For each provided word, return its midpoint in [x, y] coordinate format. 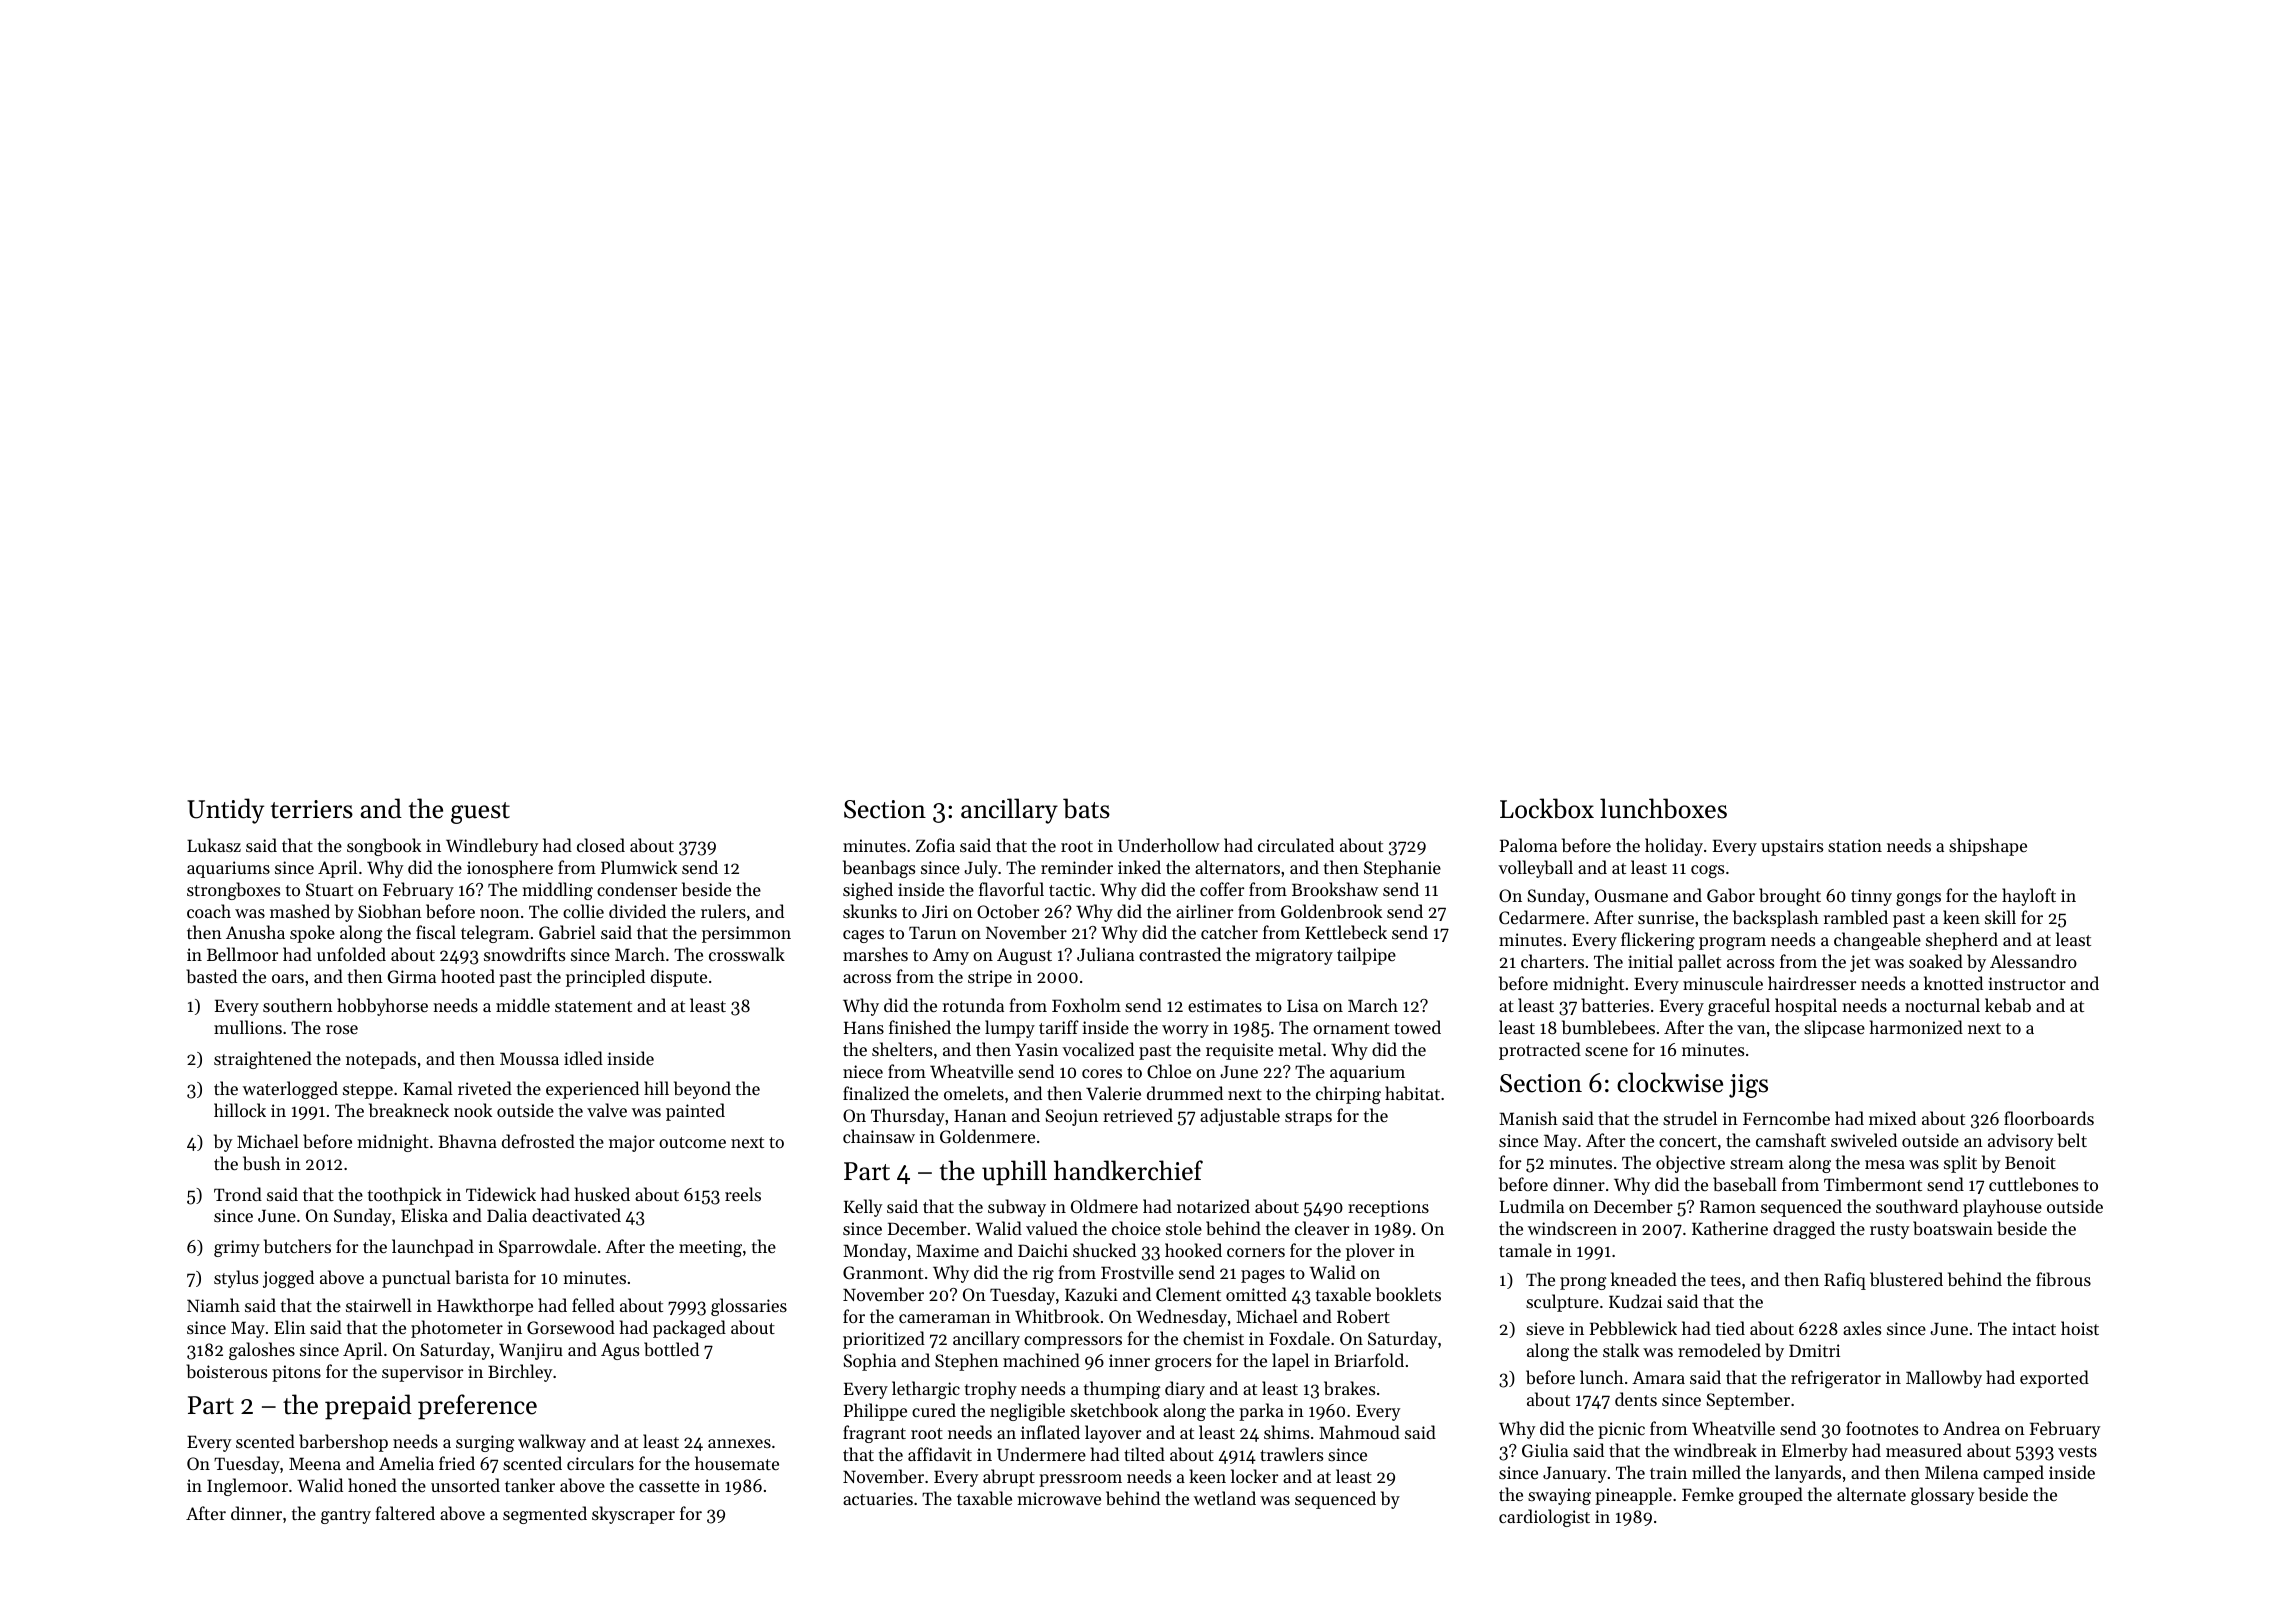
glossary [1942, 1496]
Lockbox [1547, 808]
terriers [312, 809]
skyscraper [633, 1515]
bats [1086, 808]
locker [1254, 1476]
